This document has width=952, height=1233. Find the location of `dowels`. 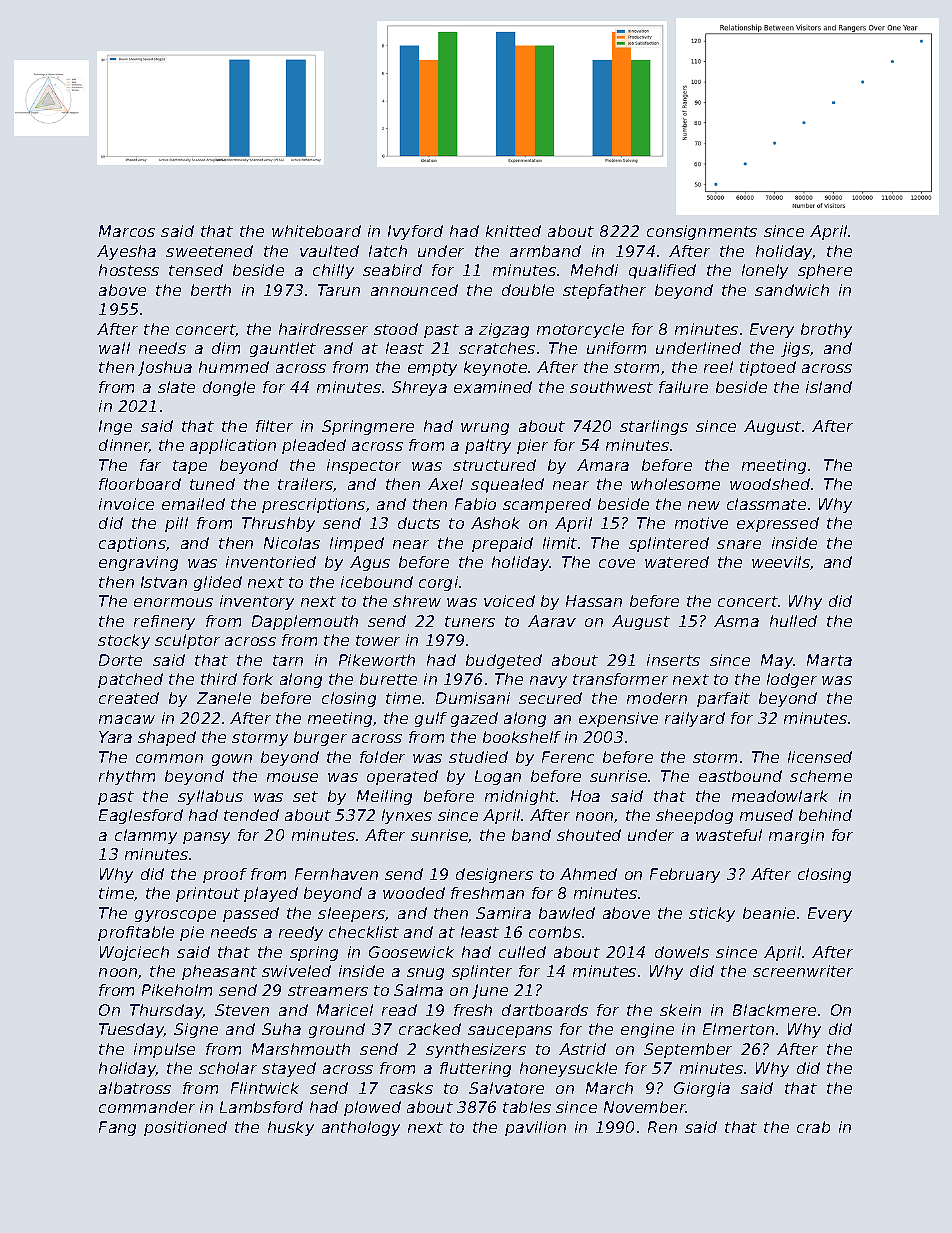

dowels is located at coordinates (682, 952).
